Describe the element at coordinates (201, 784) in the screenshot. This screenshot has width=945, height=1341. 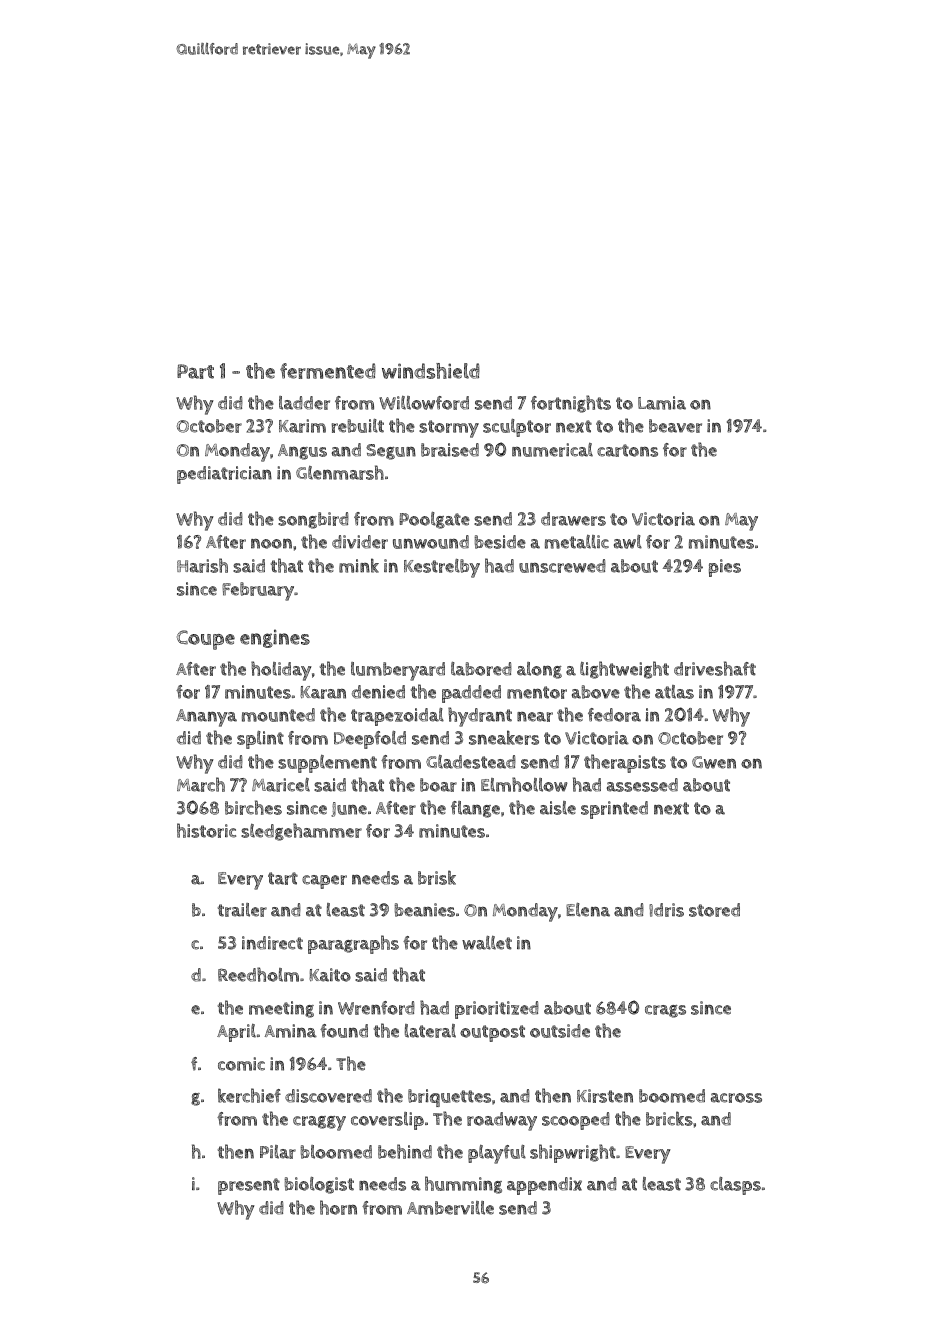
I see `March` at that location.
